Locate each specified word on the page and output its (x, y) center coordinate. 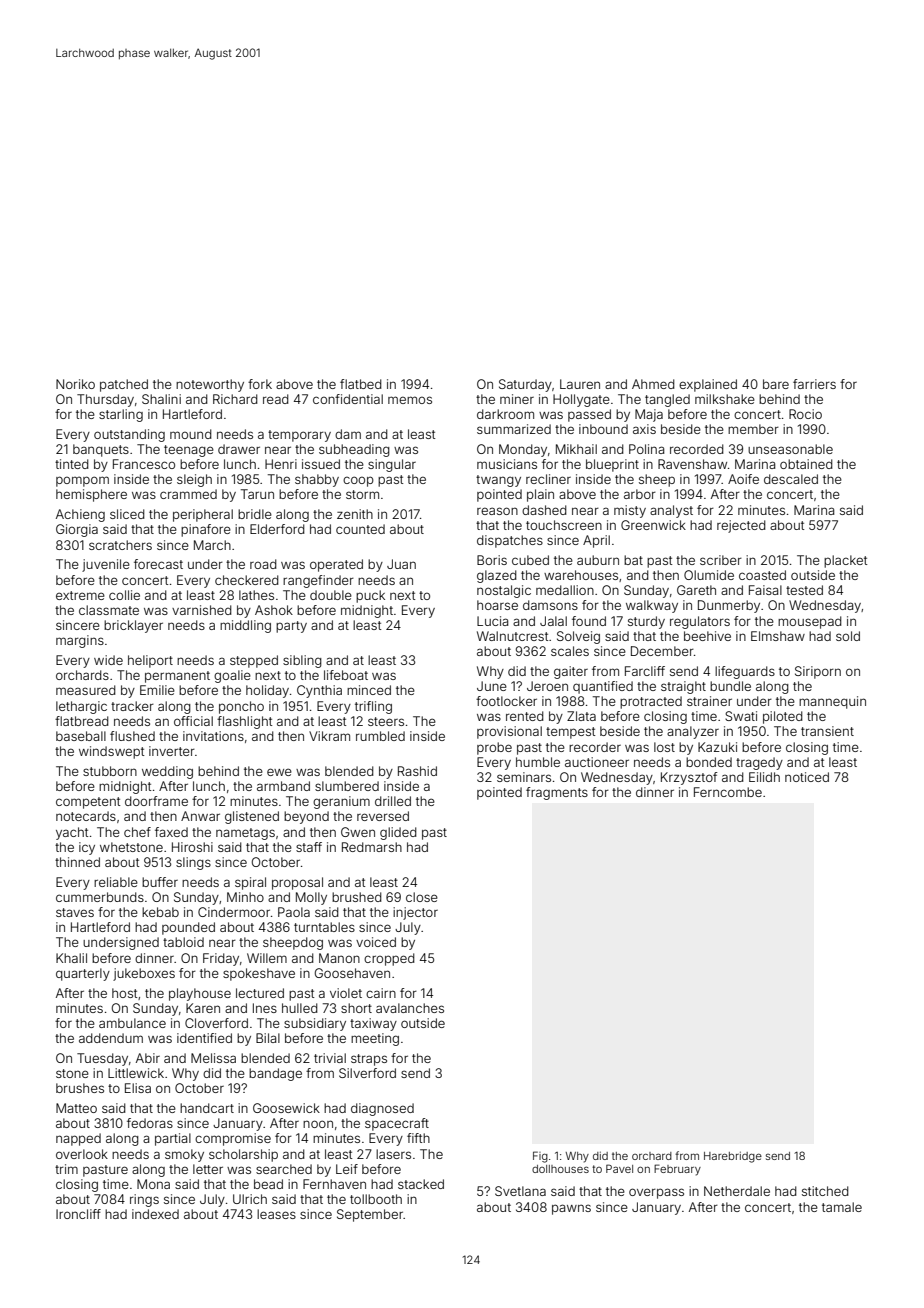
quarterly (83, 974)
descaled (791, 479)
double (331, 595)
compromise (233, 1139)
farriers (814, 384)
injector (415, 913)
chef (137, 832)
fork (260, 384)
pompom (82, 481)
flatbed (361, 384)
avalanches (410, 1008)
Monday (523, 450)
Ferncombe (728, 792)
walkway (652, 606)
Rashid (417, 771)
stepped (254, 661)
